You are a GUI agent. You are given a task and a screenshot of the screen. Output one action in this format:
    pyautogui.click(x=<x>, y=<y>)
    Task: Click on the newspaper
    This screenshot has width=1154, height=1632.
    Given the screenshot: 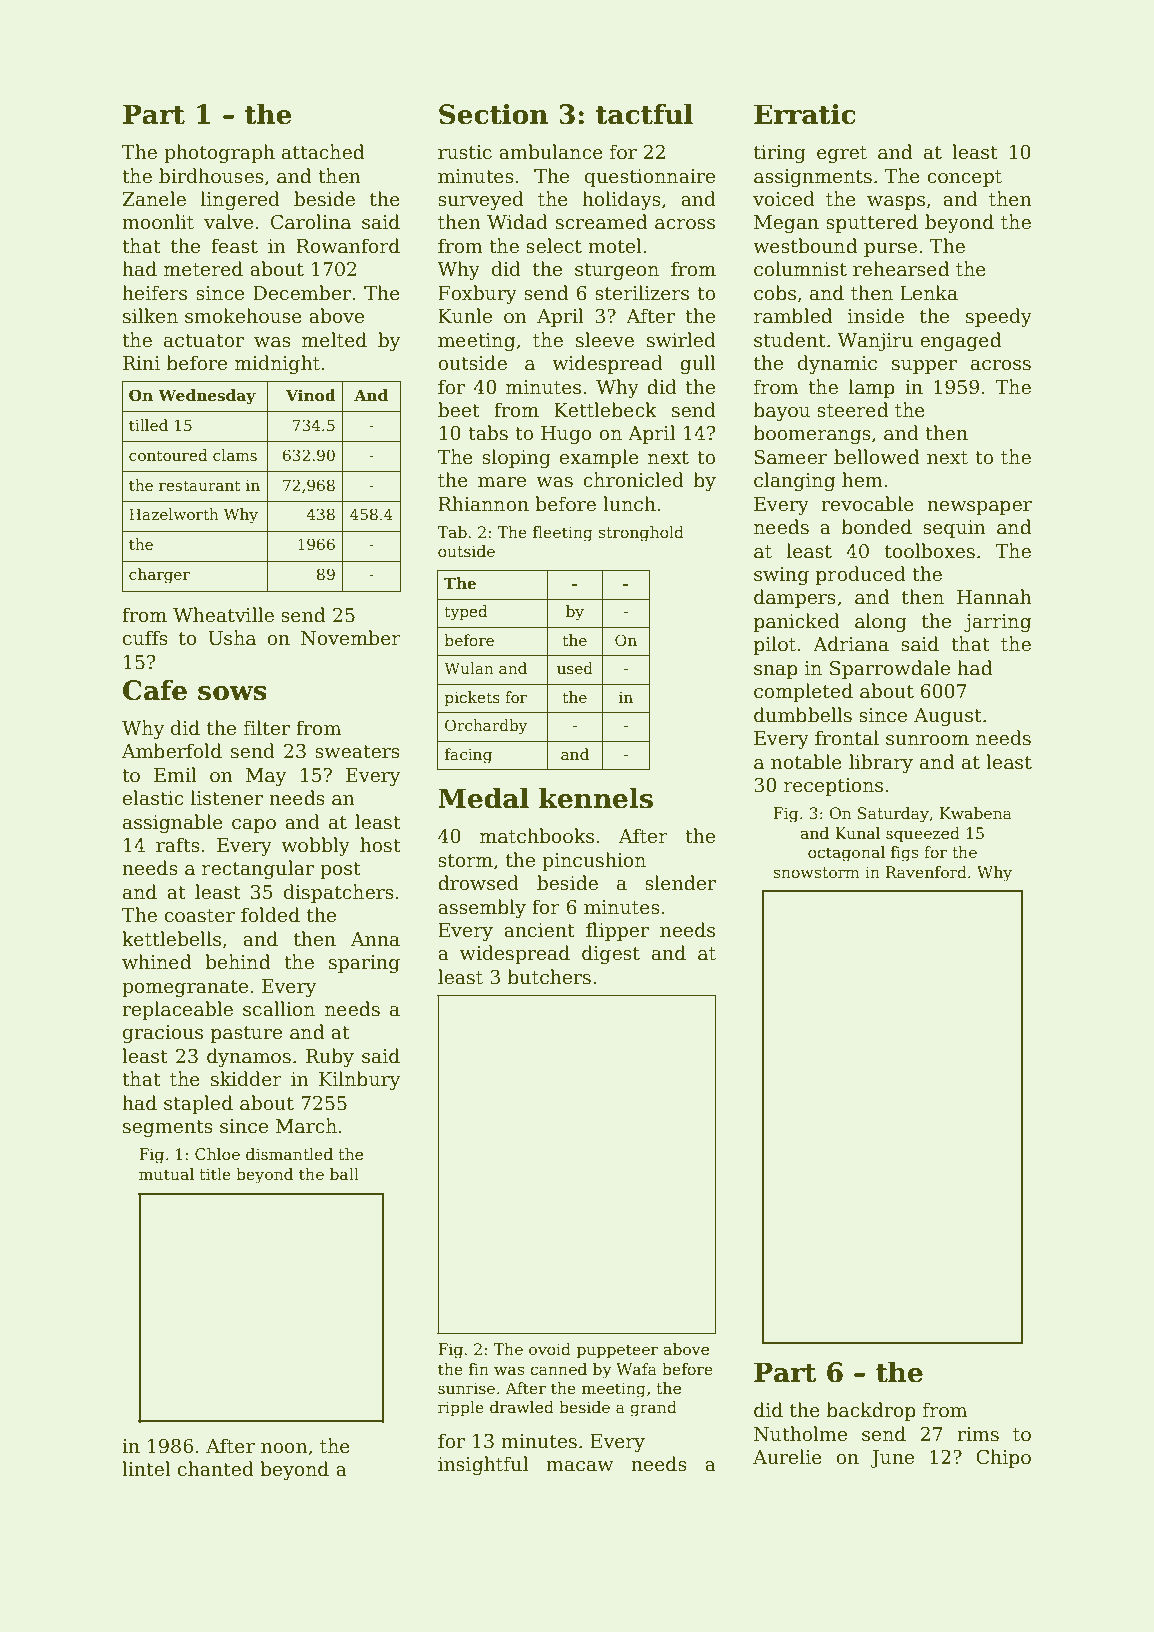 What is the action you would take?
    pyautogui.click(x=979, y=508)
